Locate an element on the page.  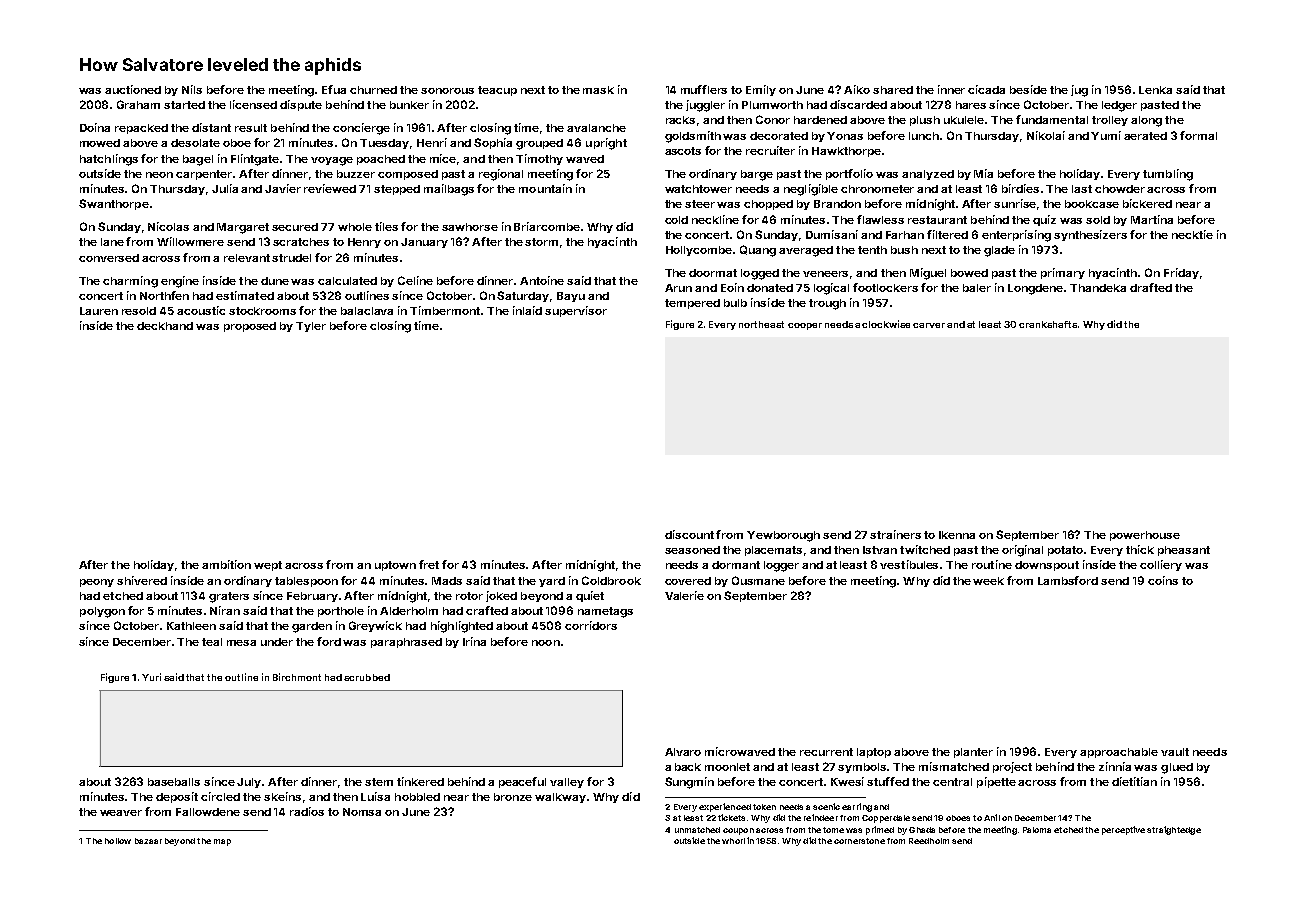
Alvaro is located at coordinates (683, 752).
